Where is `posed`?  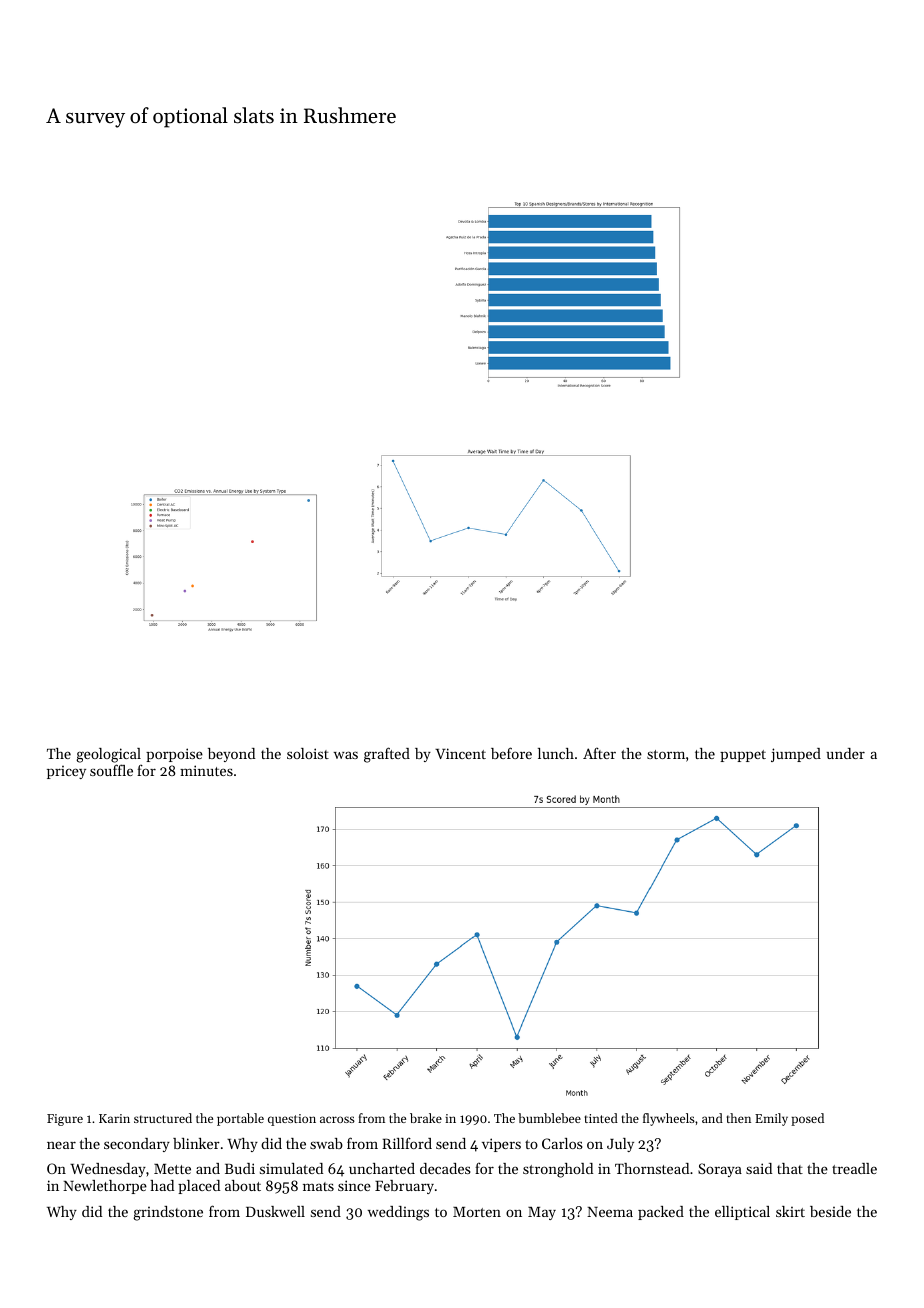
posed is located at coordinates (807, 1119).
